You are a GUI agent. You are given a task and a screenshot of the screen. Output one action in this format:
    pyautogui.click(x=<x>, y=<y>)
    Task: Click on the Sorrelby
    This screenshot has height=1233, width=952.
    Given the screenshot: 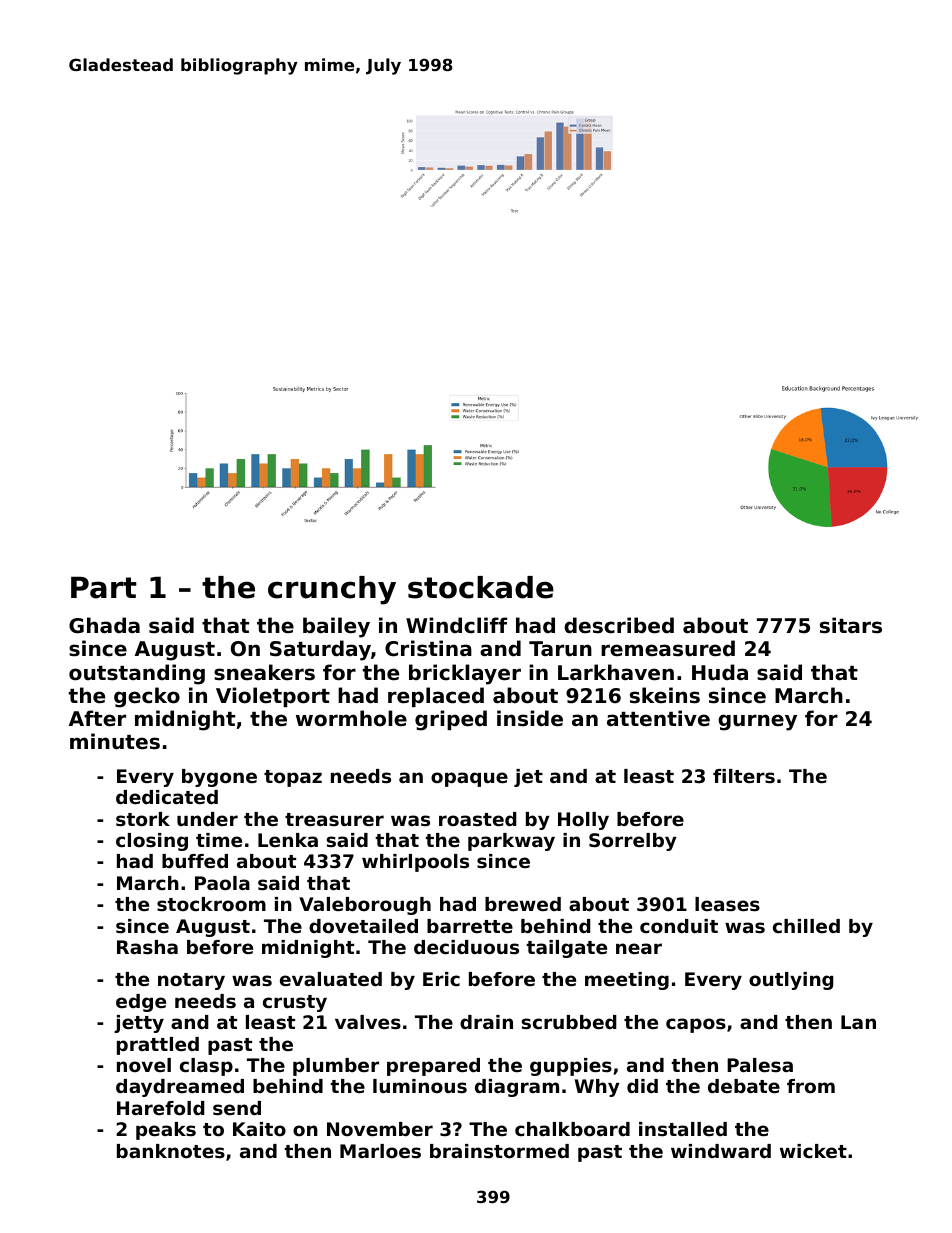 What is the action you would take?
    pyautogui.click(x=633, y=842)
